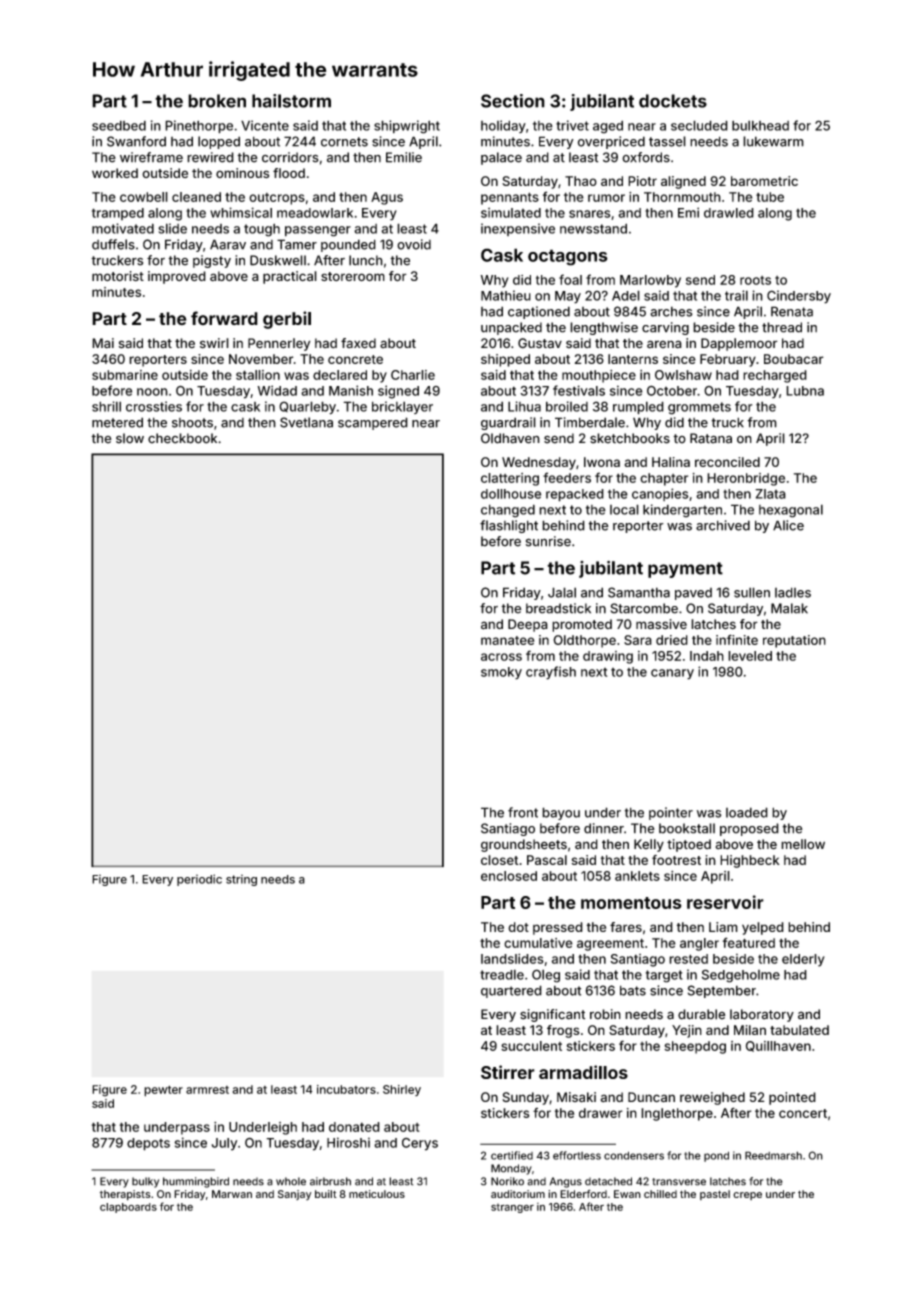 This document has height=1308, width=924. What do you see at coordinates (513, 101) in the document?
I see `Section` at bounding box center [513, 101].
